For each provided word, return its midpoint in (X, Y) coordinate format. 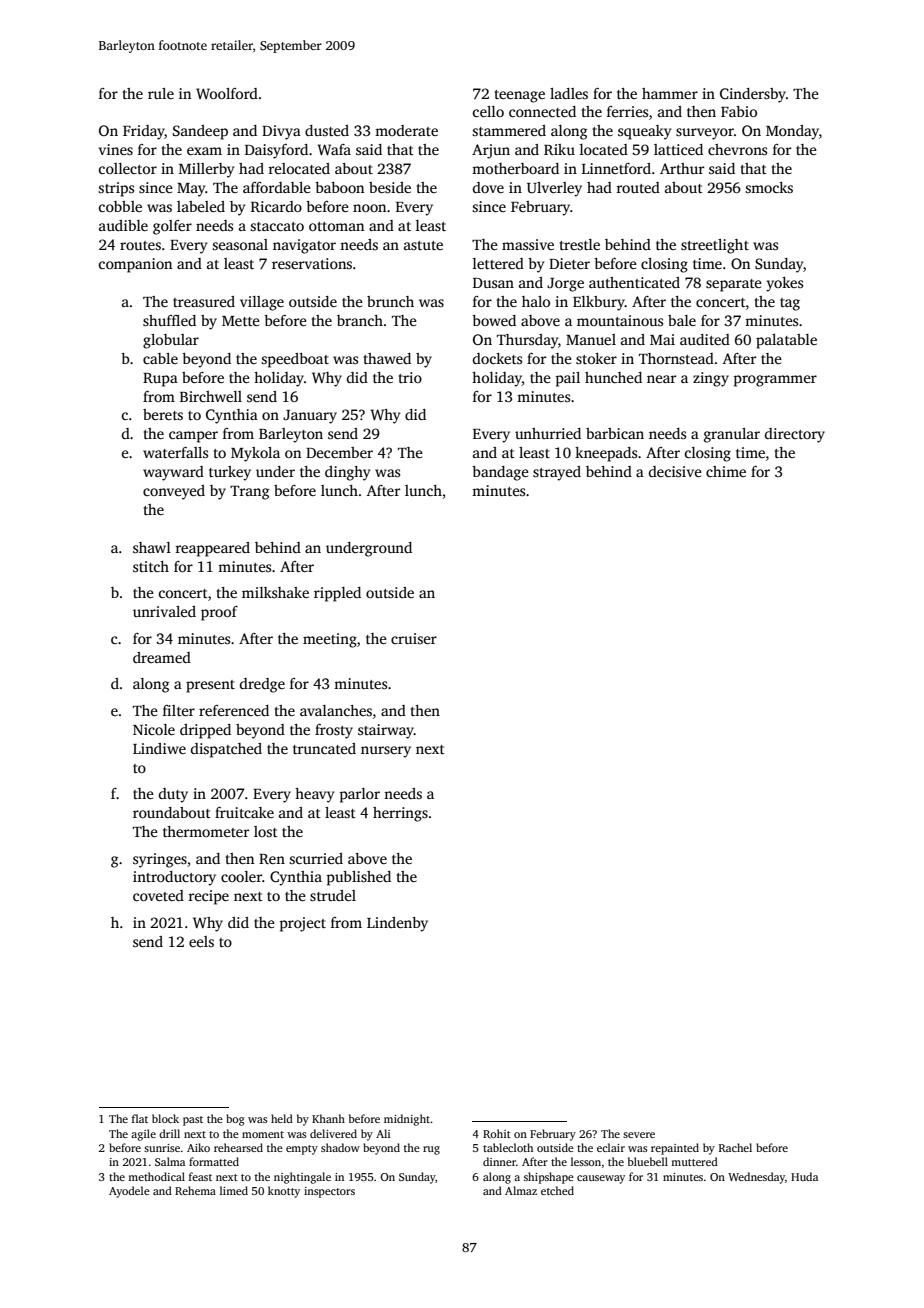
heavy (314, 795)
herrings (400, 814)
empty (302, 1150)
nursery (386, 752)
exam (204, 151)
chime (726, 471)
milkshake (275, 592)
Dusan (493, 283)
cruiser (414, 638)
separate (734, 285)
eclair (611, 1147)
